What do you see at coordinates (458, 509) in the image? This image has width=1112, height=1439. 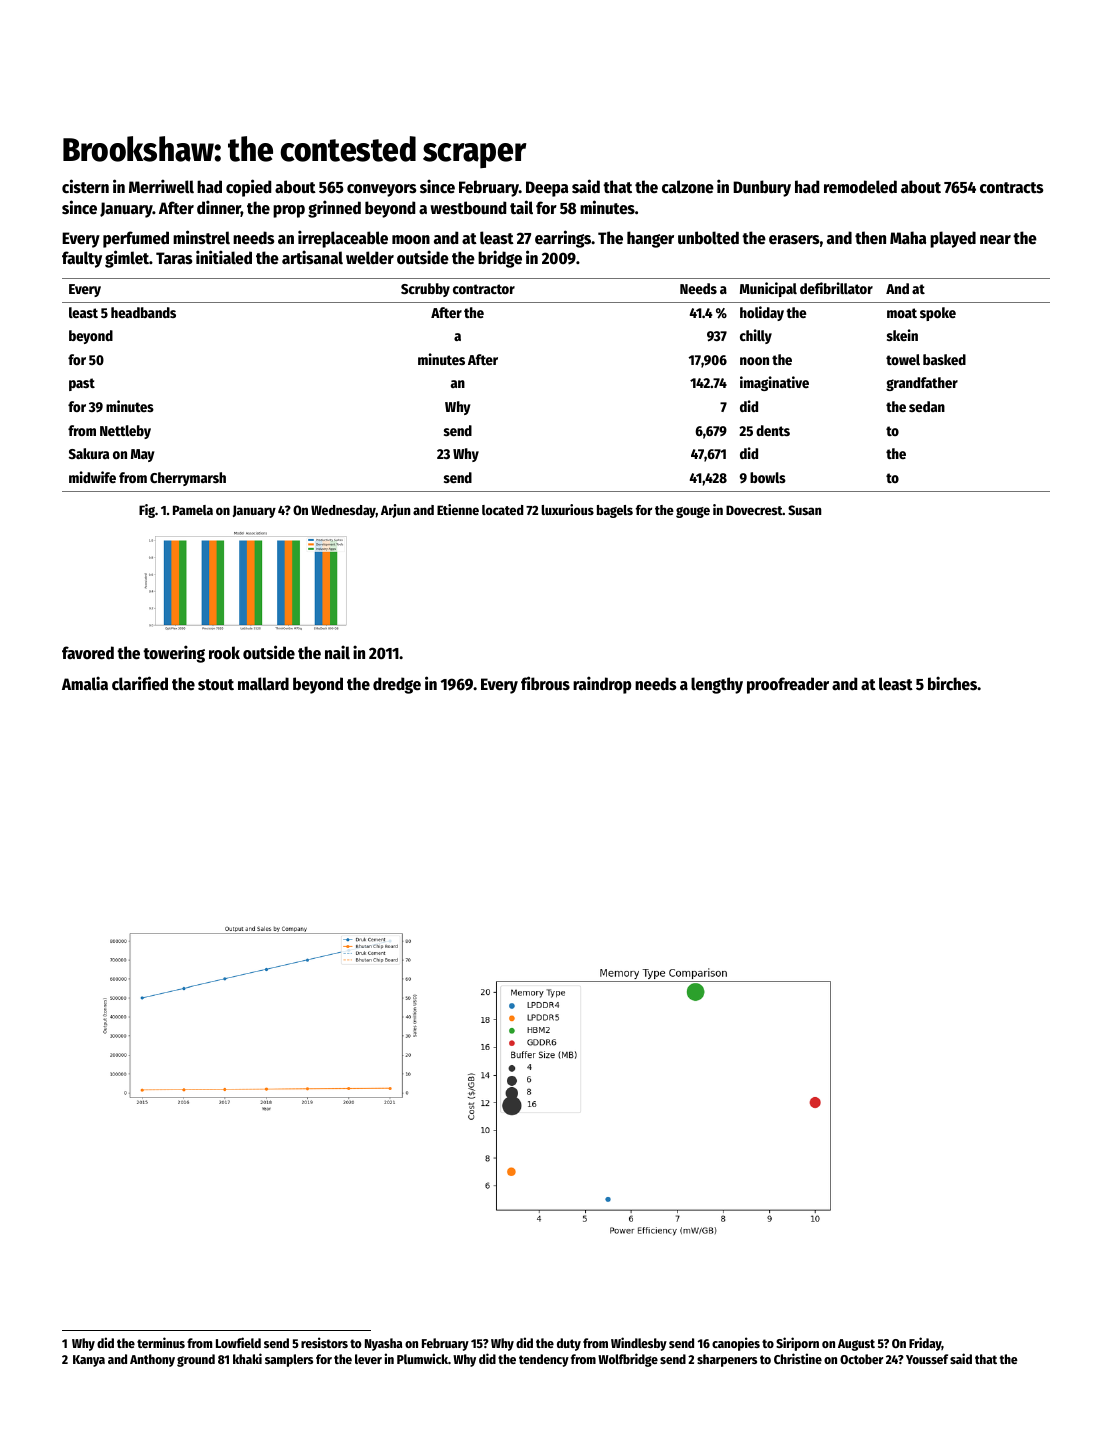 I see `Etienne` at bounding box center [458, 509].
